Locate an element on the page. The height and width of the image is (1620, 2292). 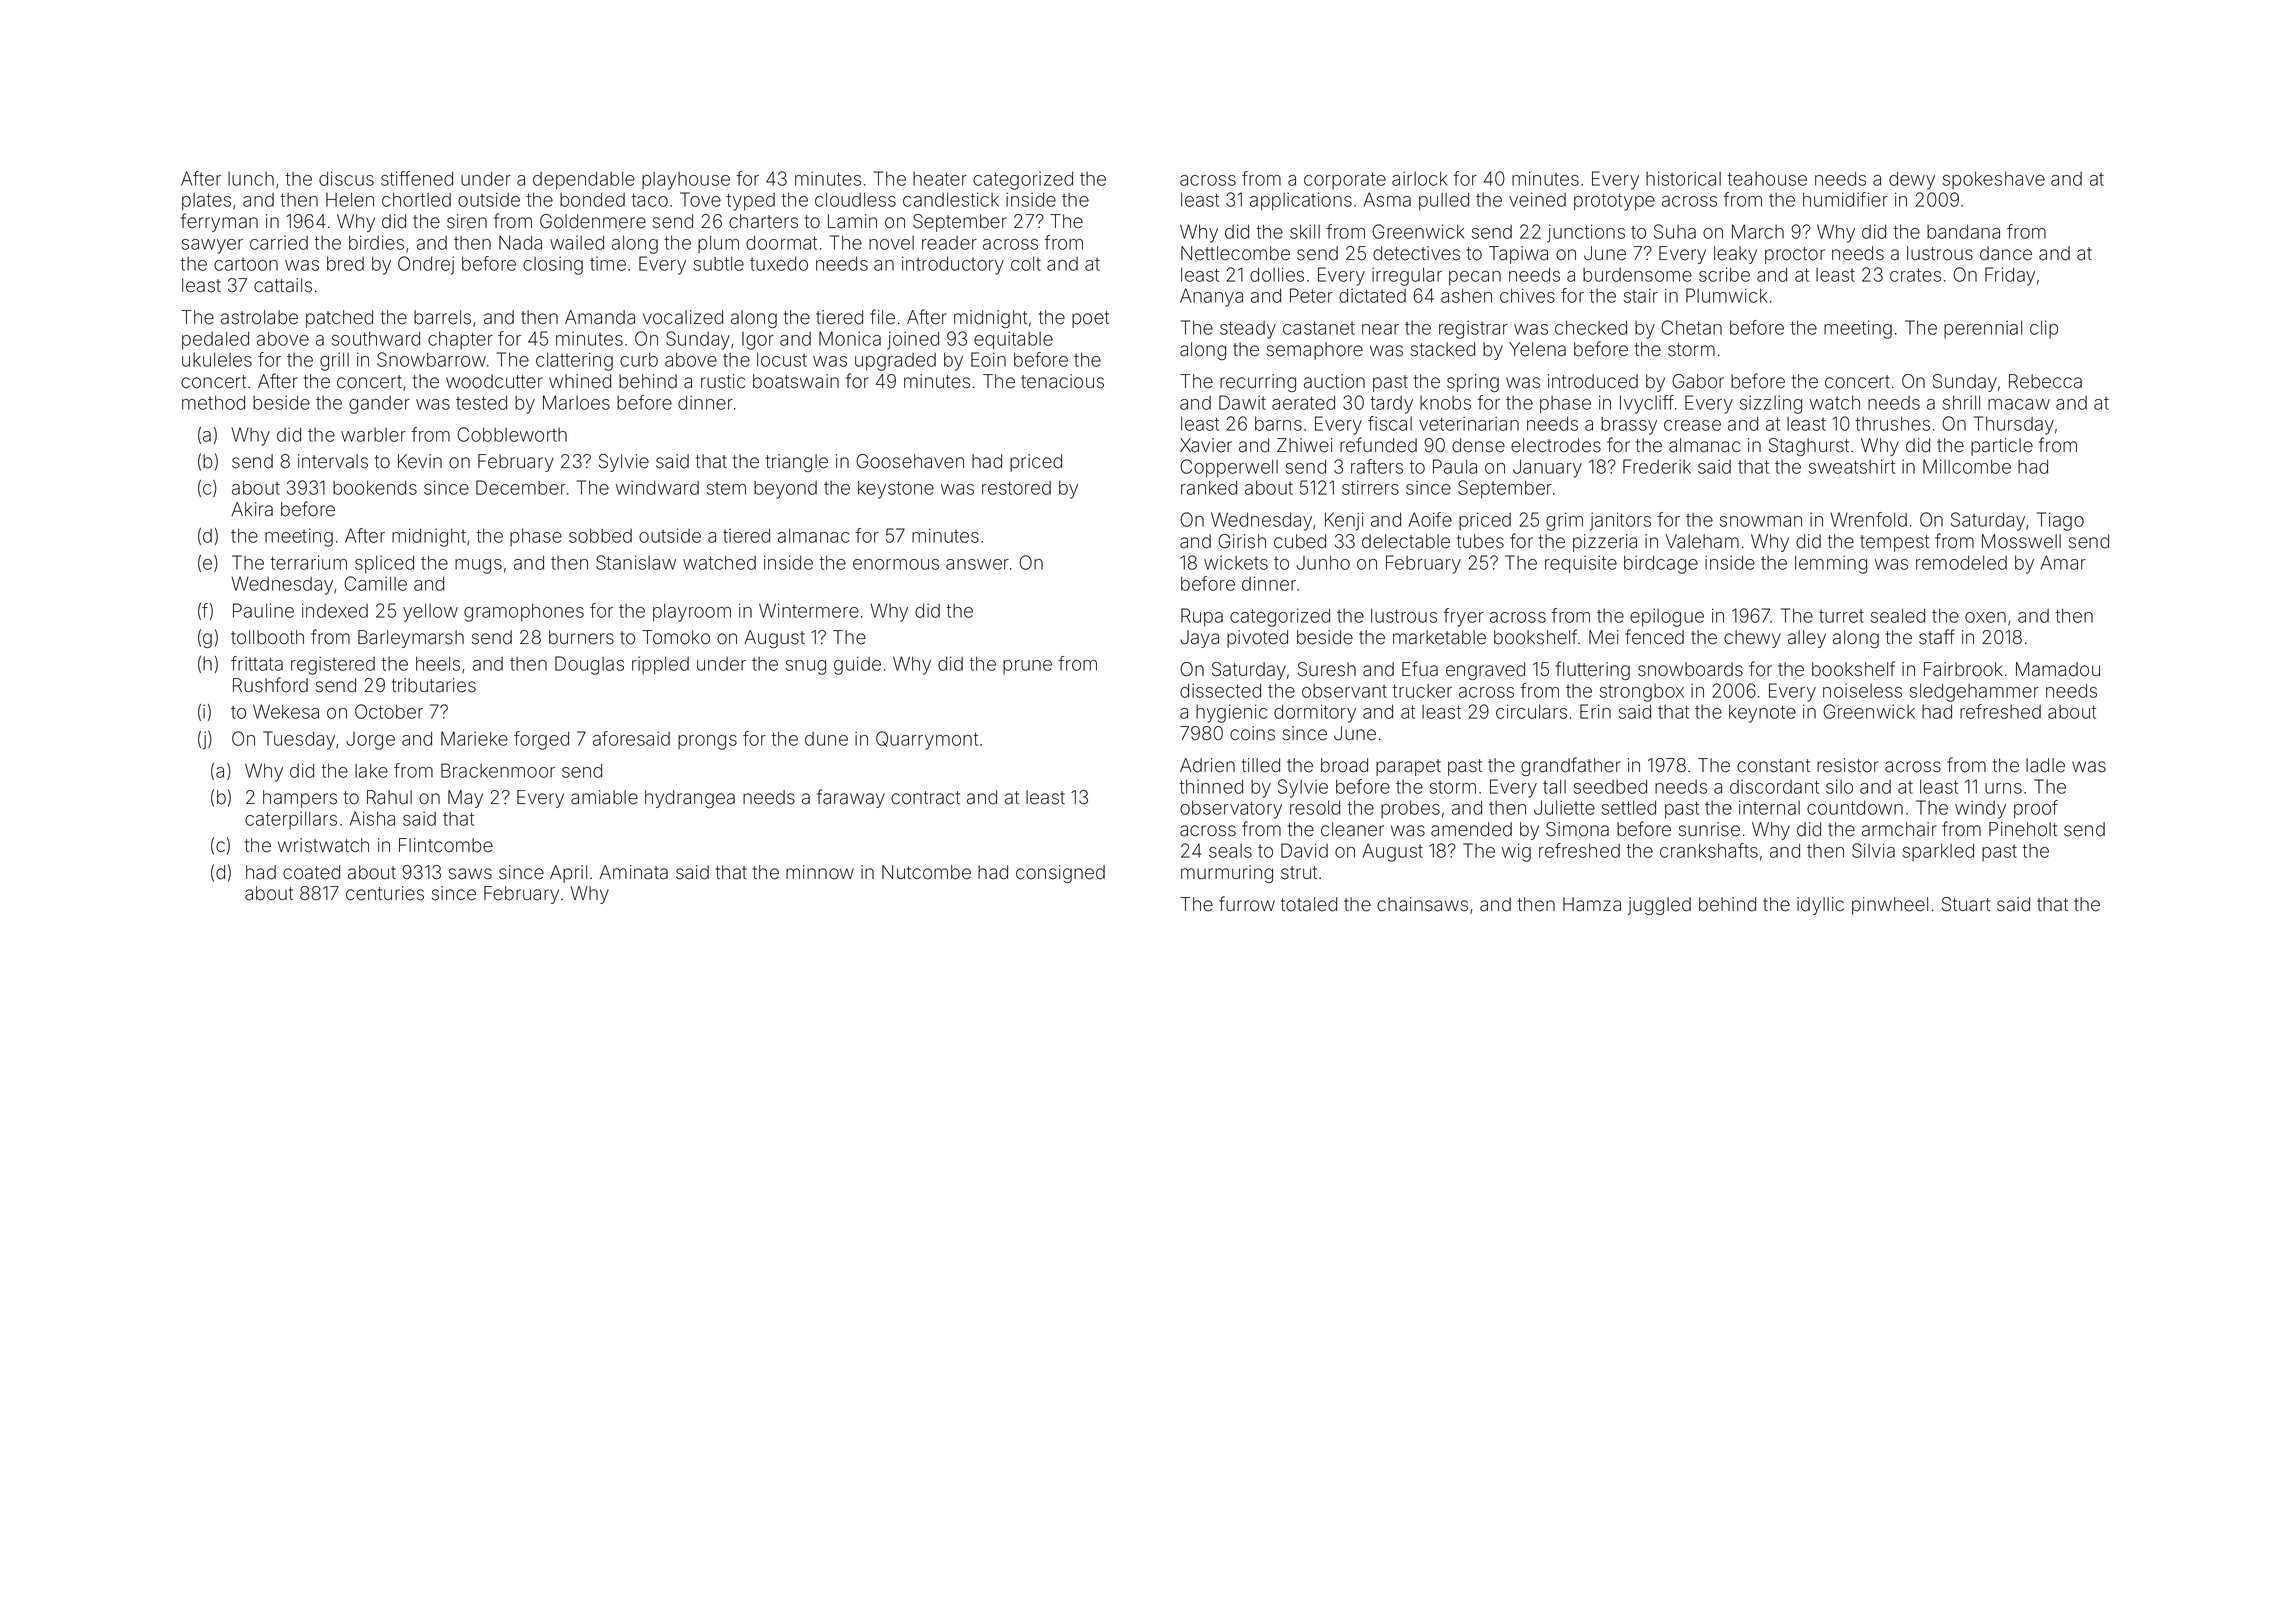
rippled is located at coordinates (660, 665).
